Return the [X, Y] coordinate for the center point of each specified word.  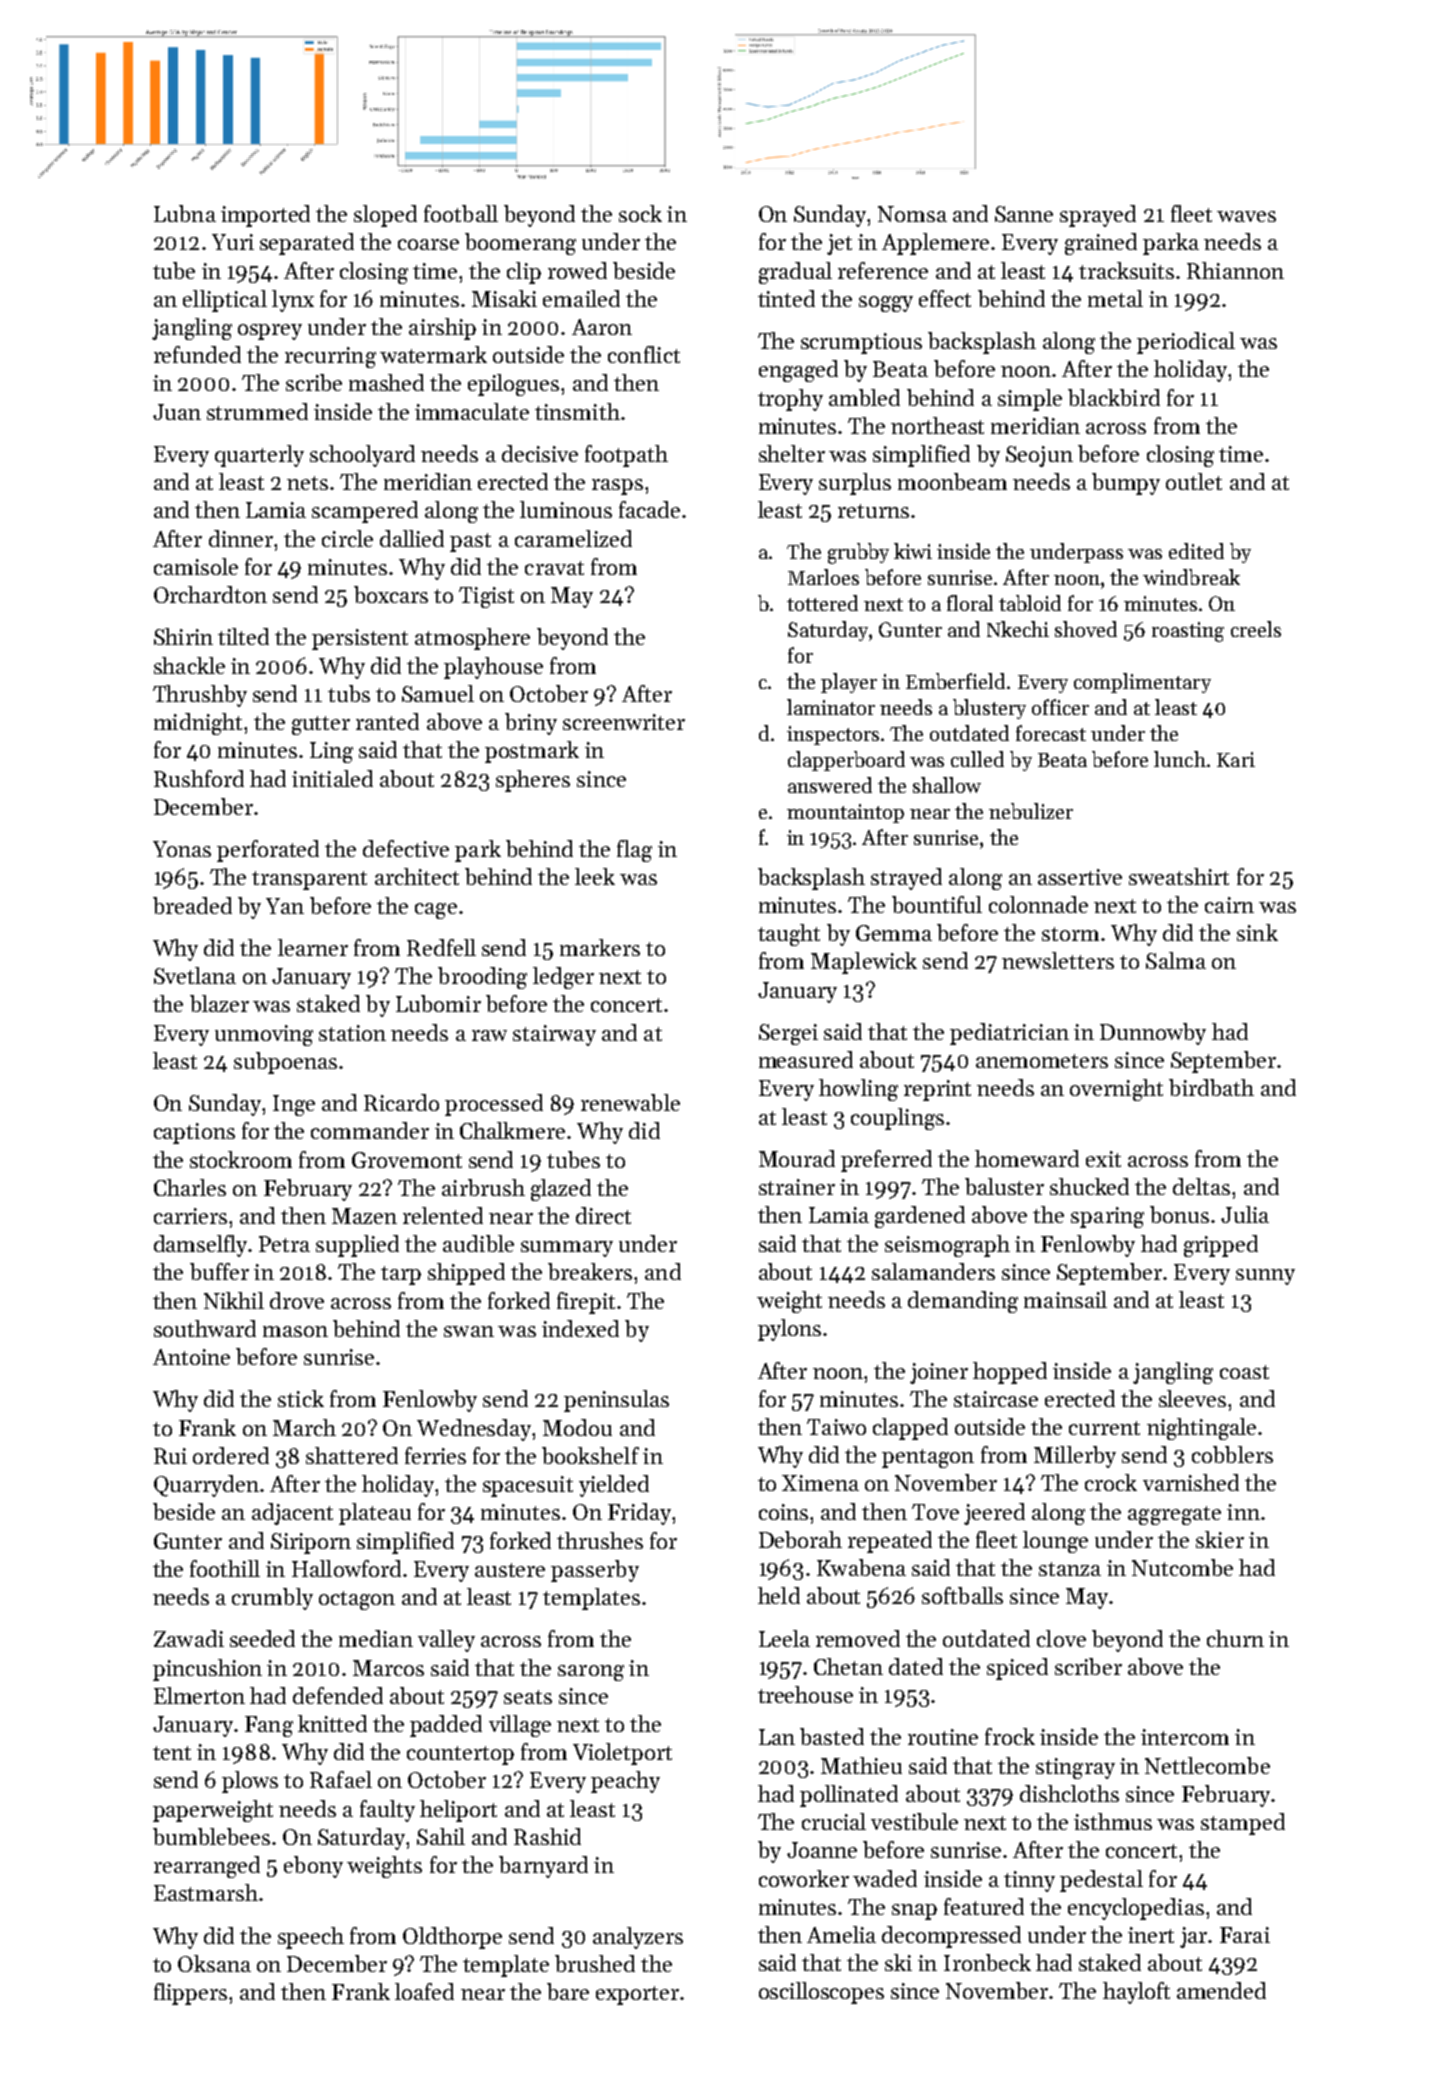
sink [1257, 932]
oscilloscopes [821, 1993]
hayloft [1136, 1993]
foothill [225, 1568]
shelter [792, 453]
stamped [1243, 1824]
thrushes [600, 1540]
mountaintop [845, 813]
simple [1030, 400]
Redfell [441, 947]
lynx [293, 301]
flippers [190, 1994]
